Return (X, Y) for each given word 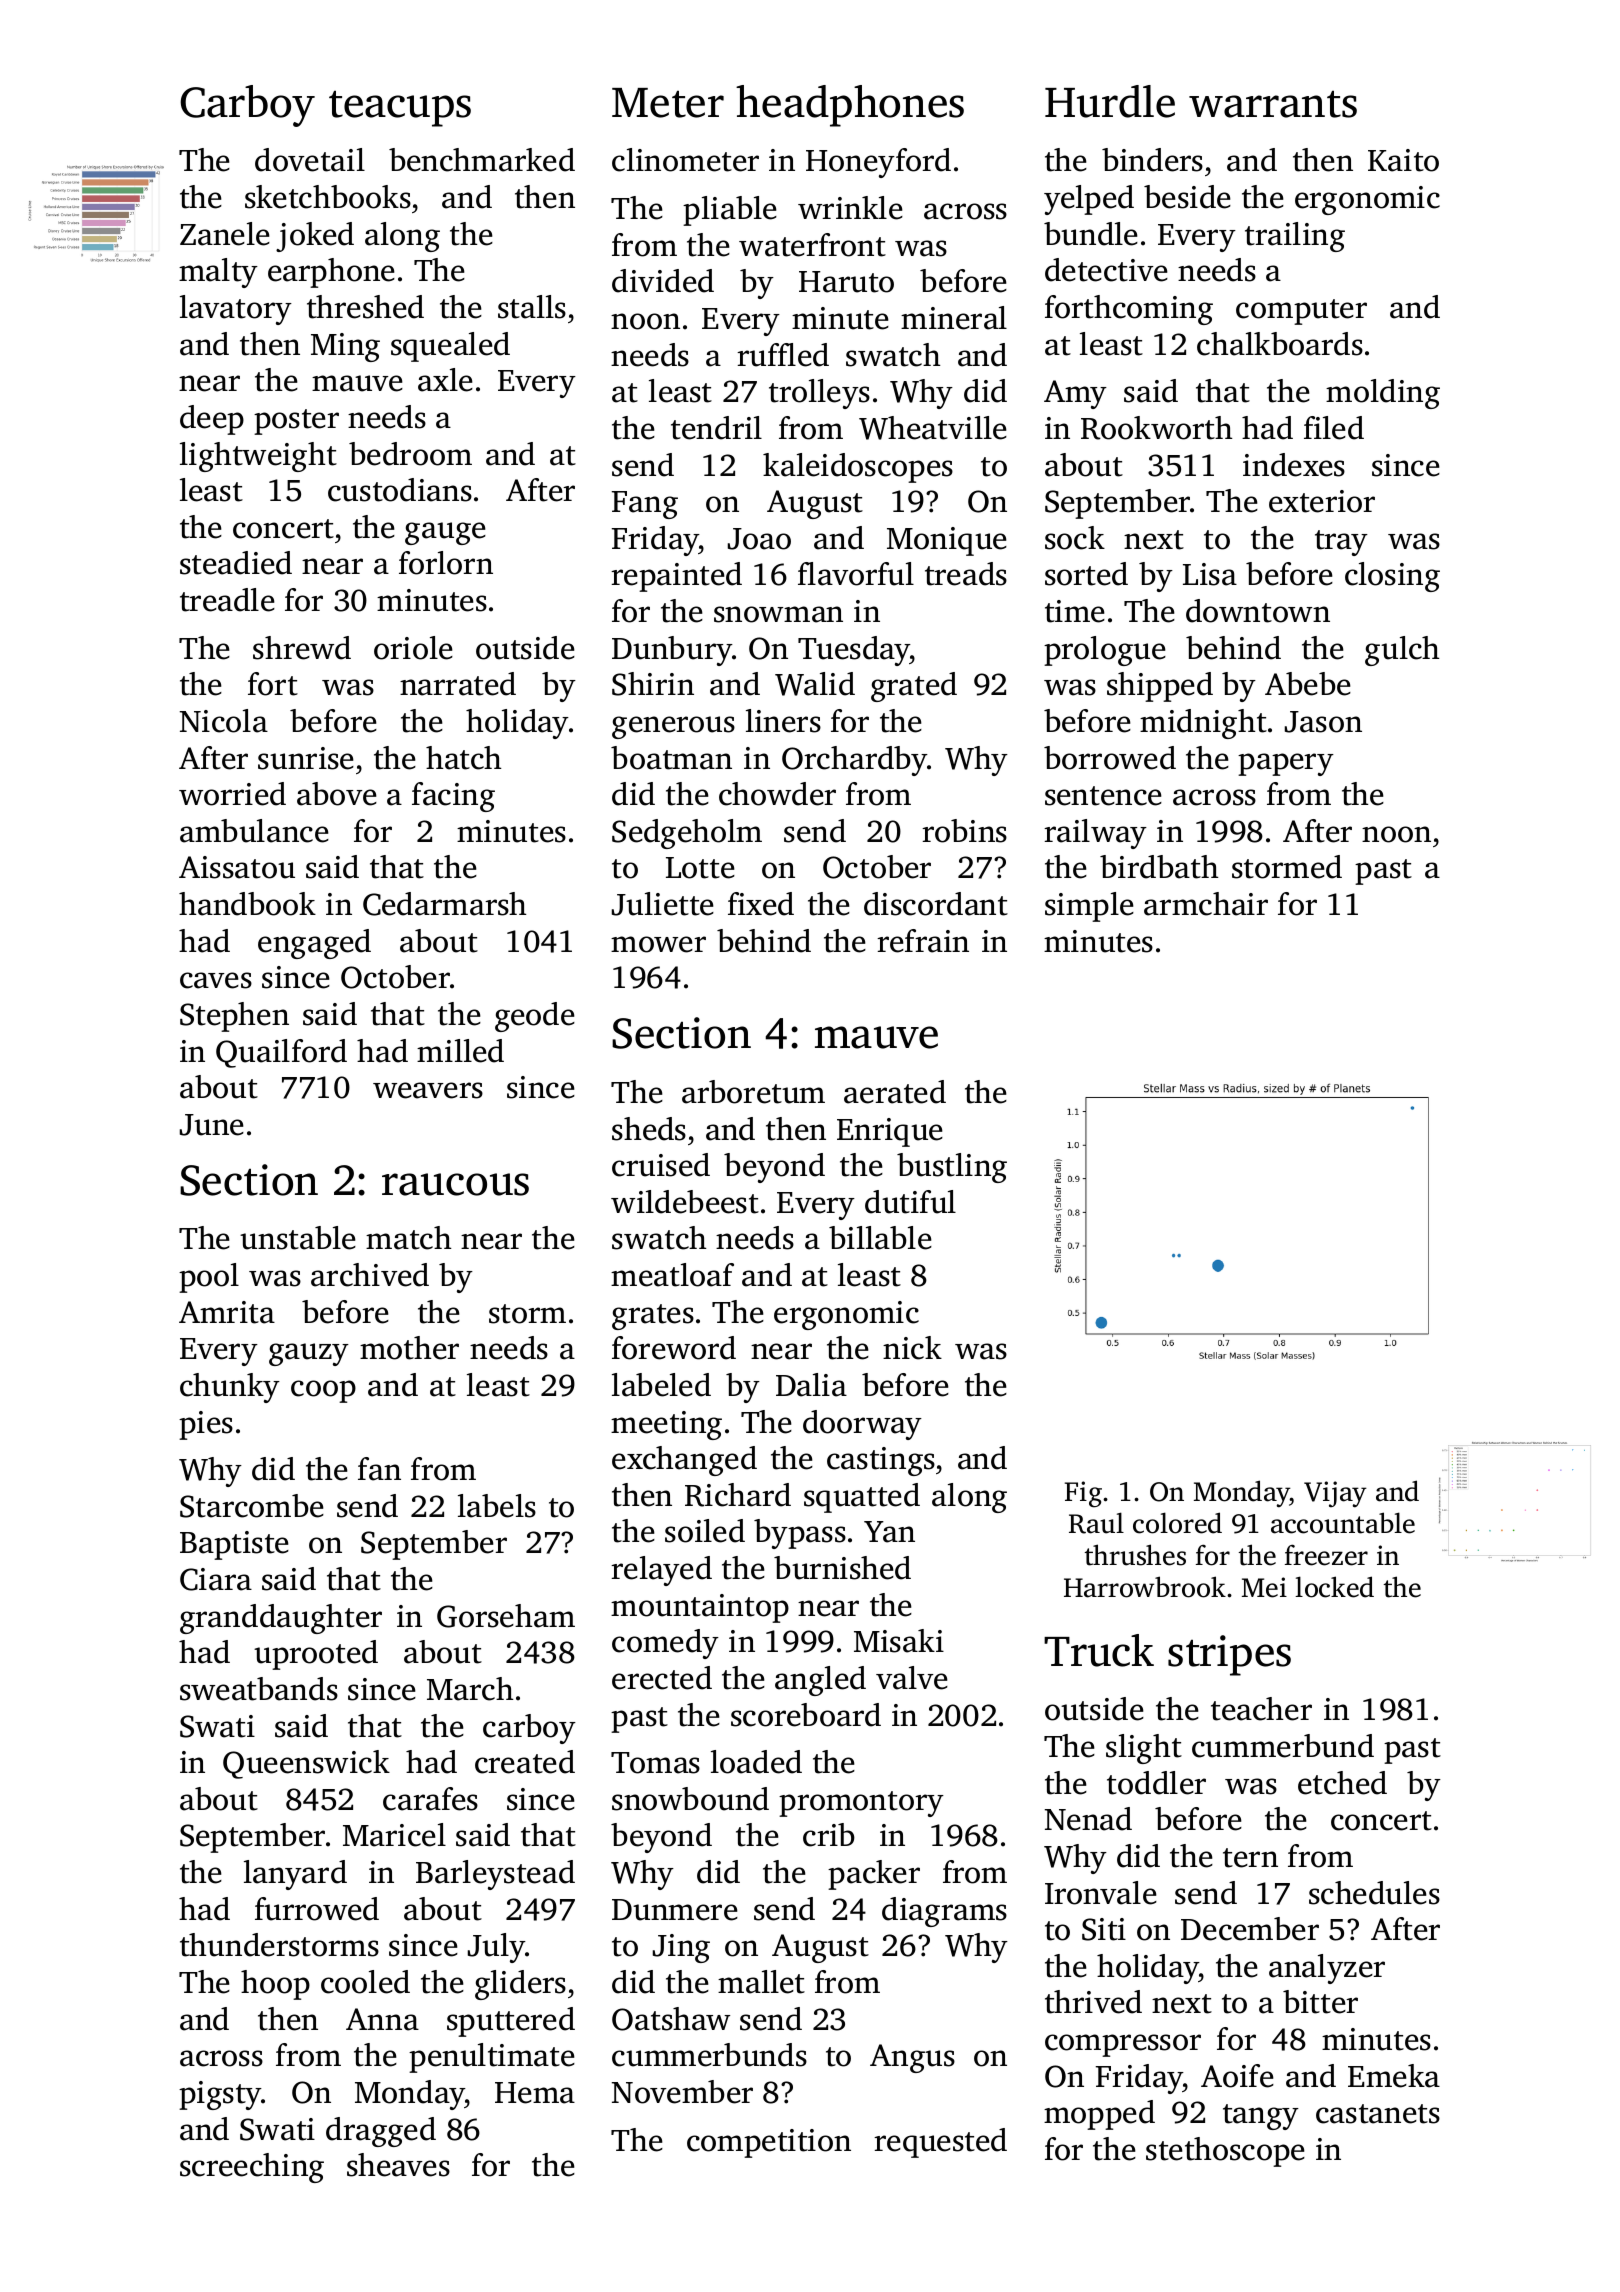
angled (820, 1681)
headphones (850, 106)
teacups (400, 109)
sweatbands (259, 1689)
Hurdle (1110, 101)
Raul (1096, 1523)
